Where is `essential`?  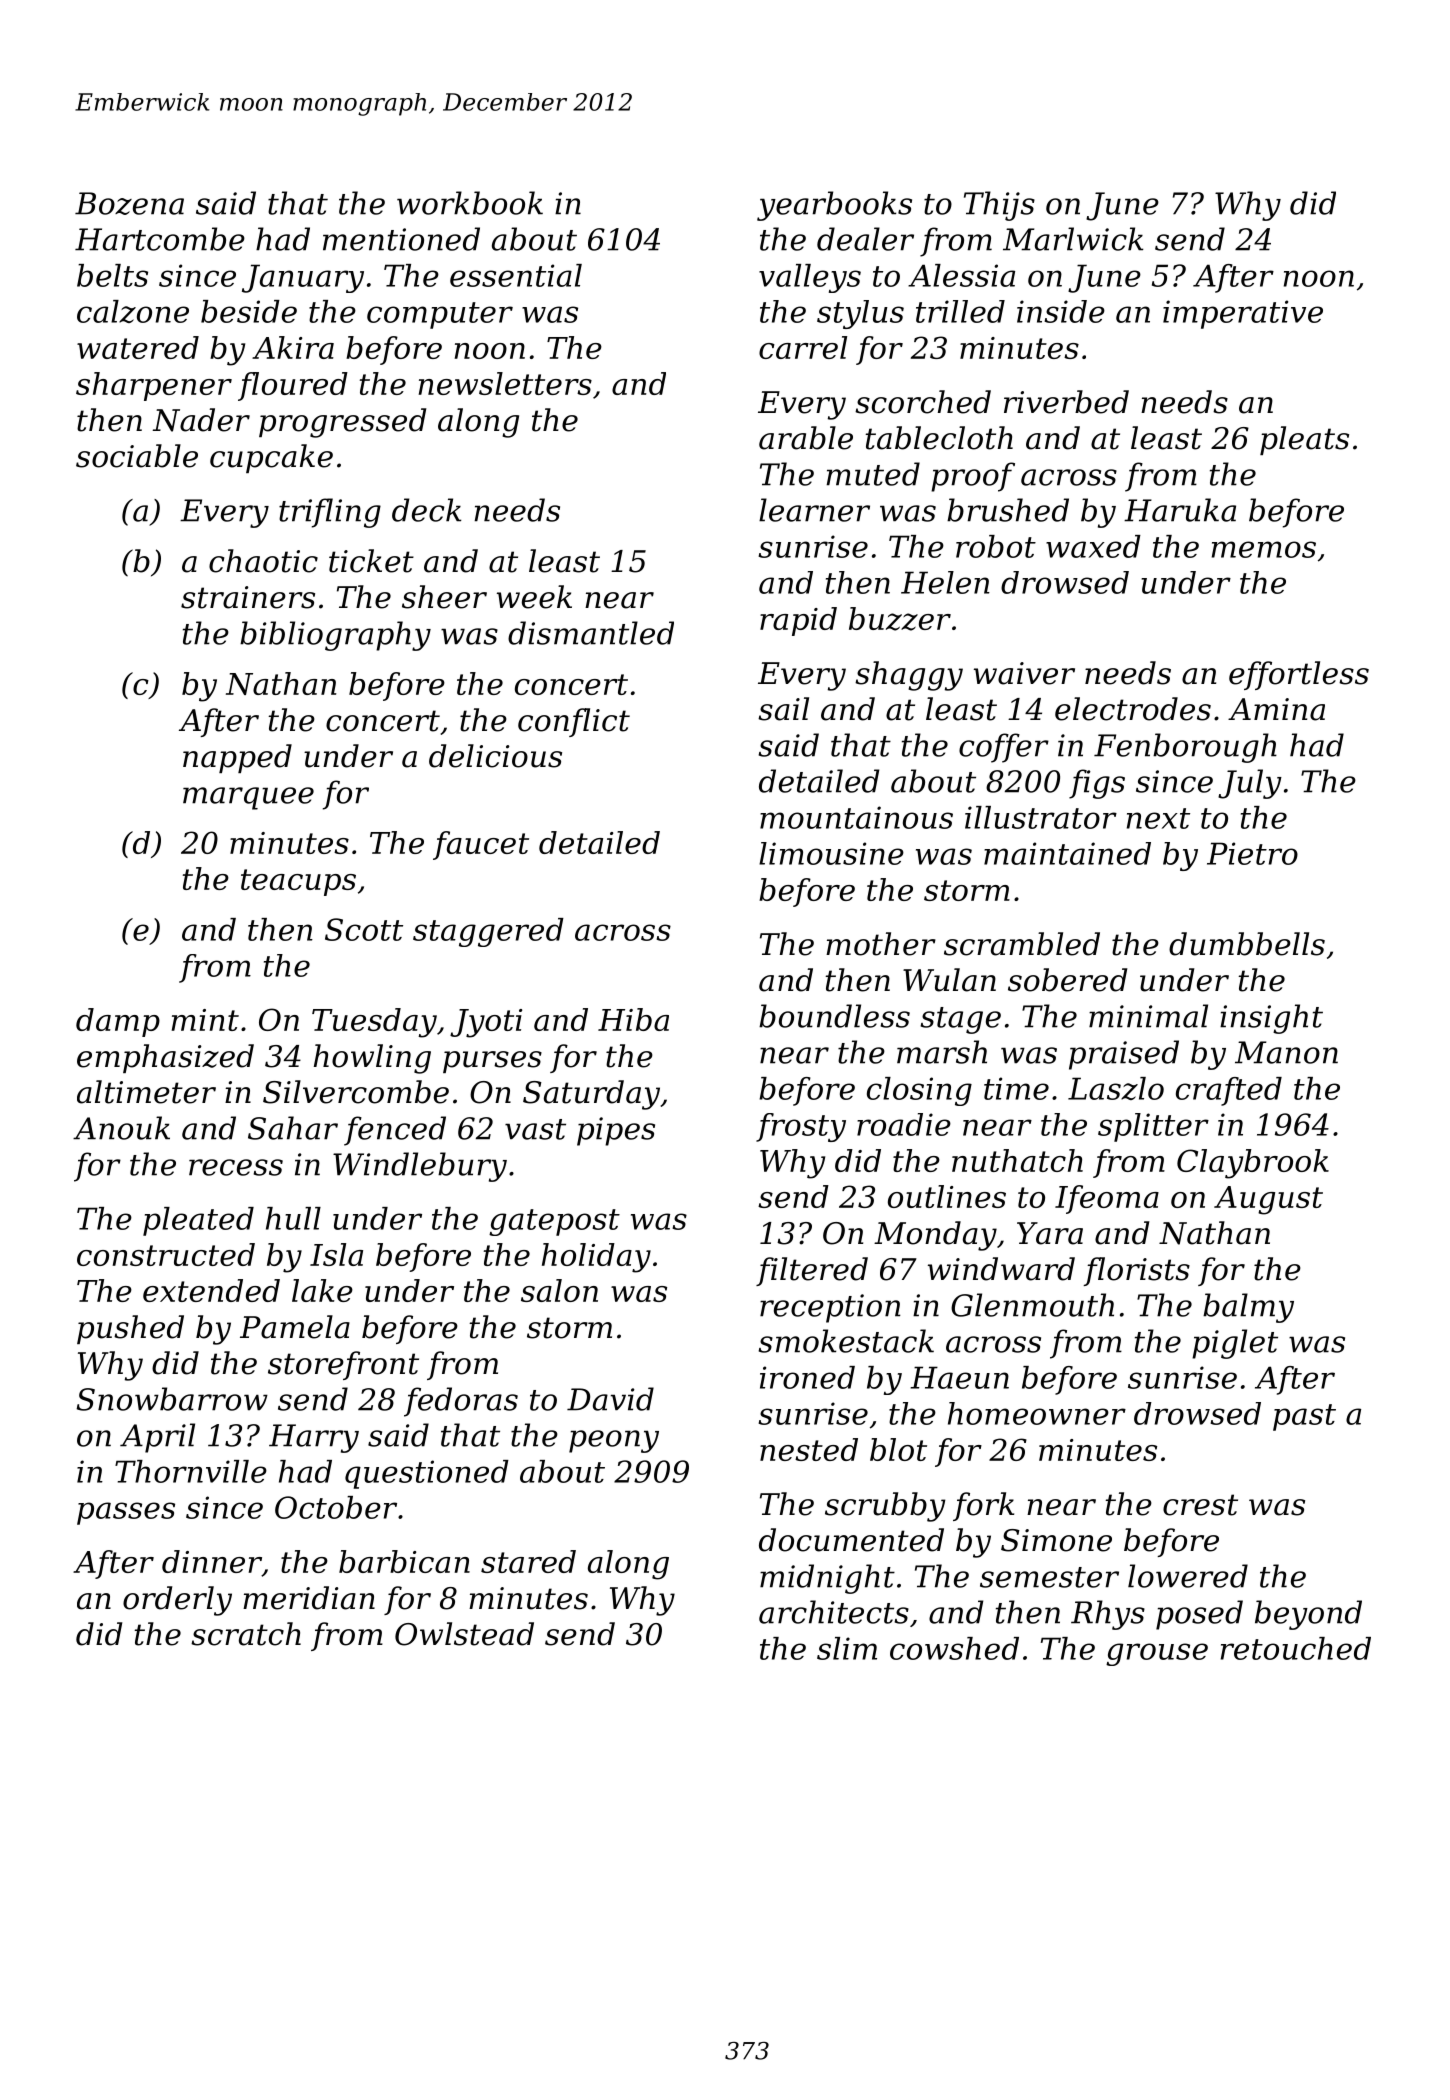
essential is located at coordinates (516, 275).
